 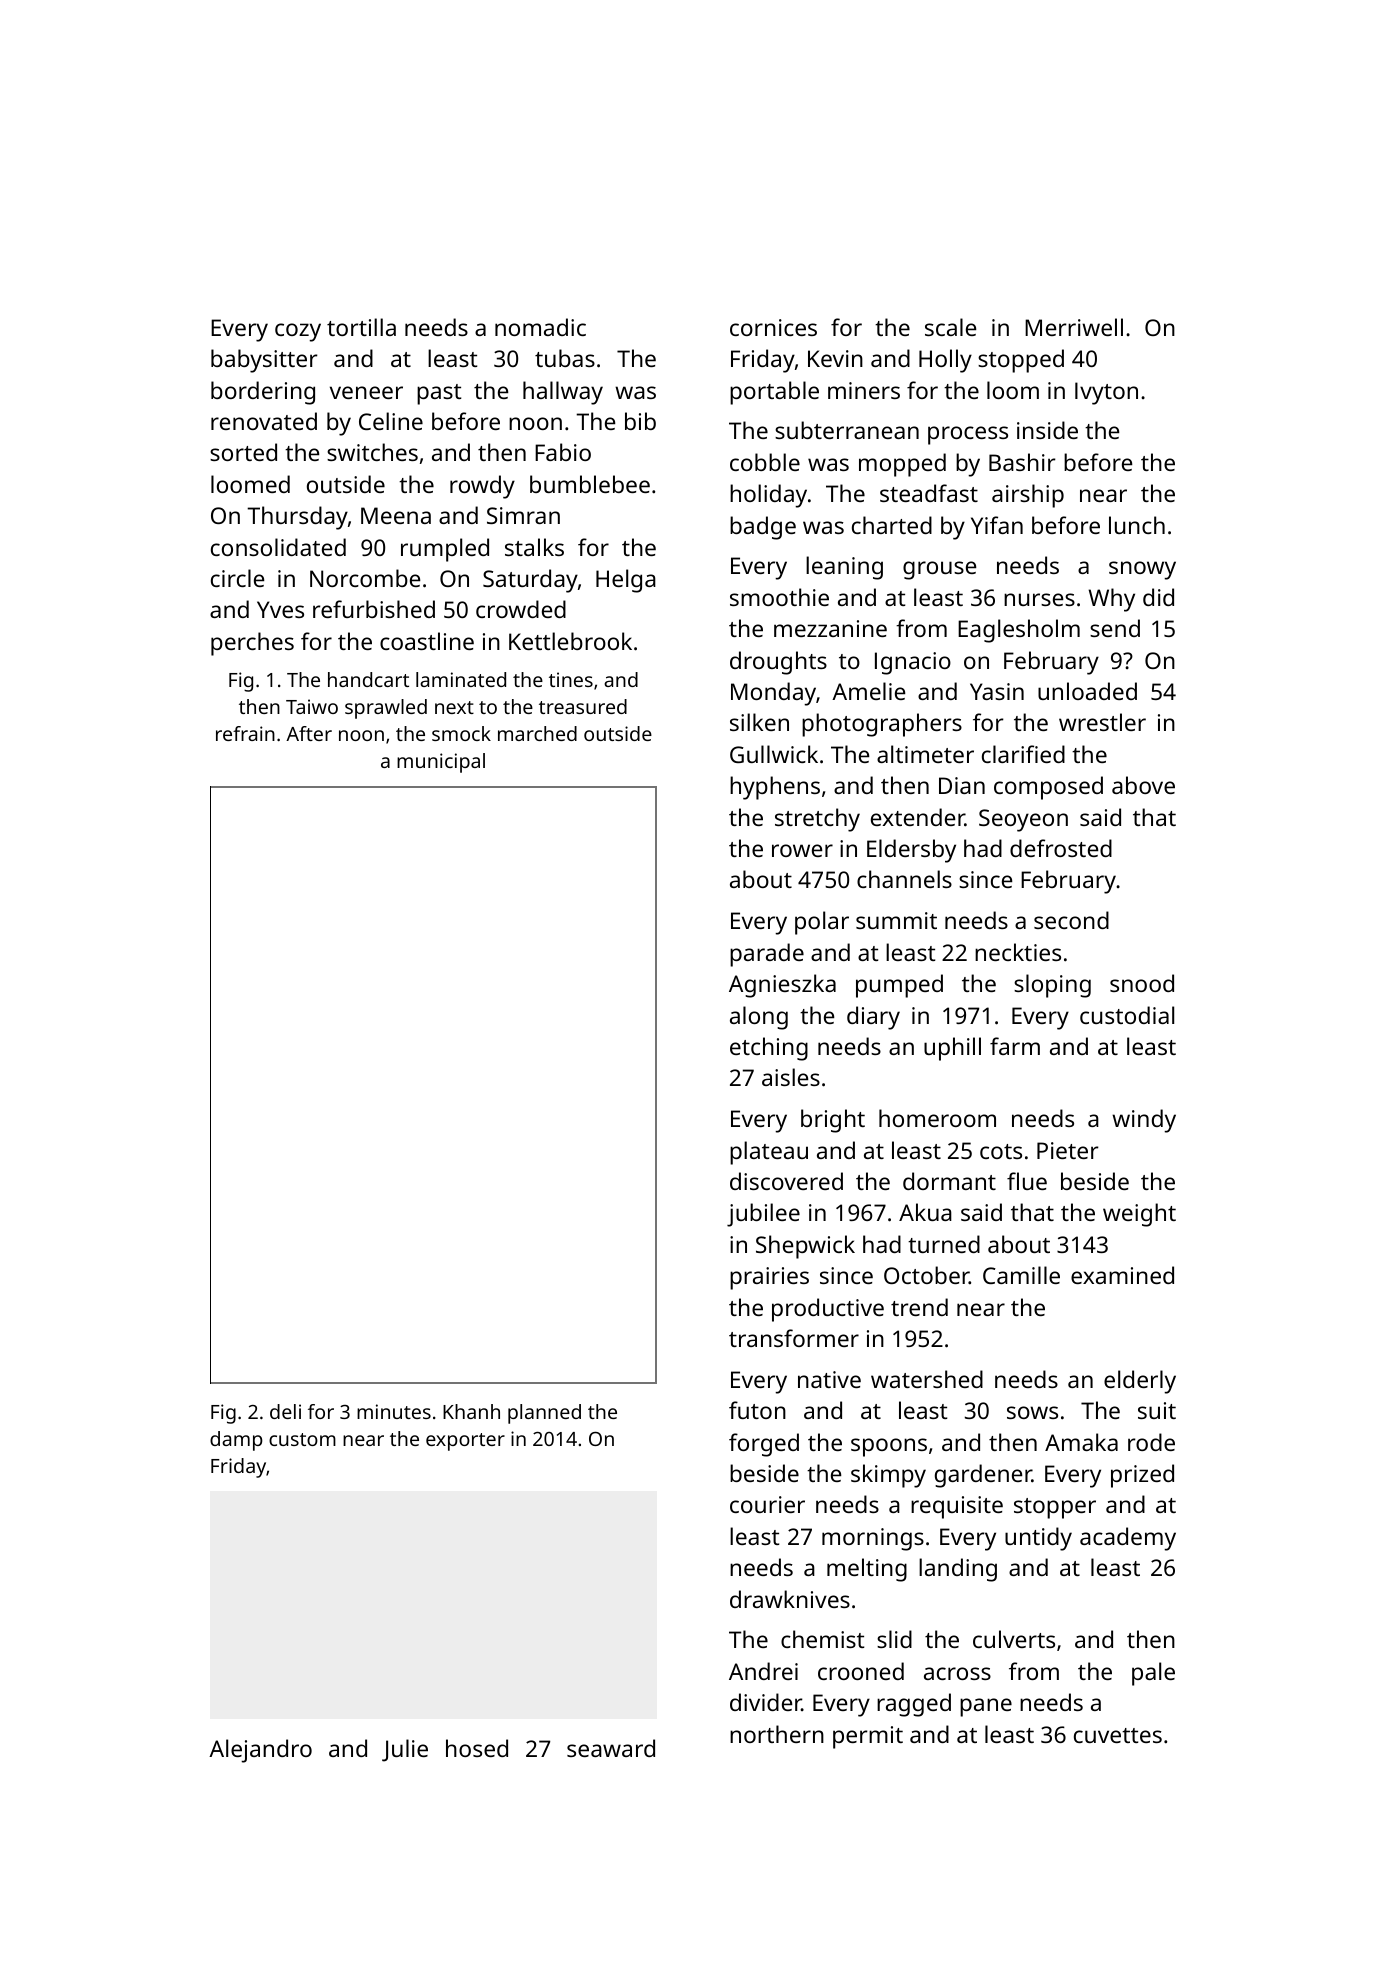 I want to click on sorted, so click(x=243, y=452).
